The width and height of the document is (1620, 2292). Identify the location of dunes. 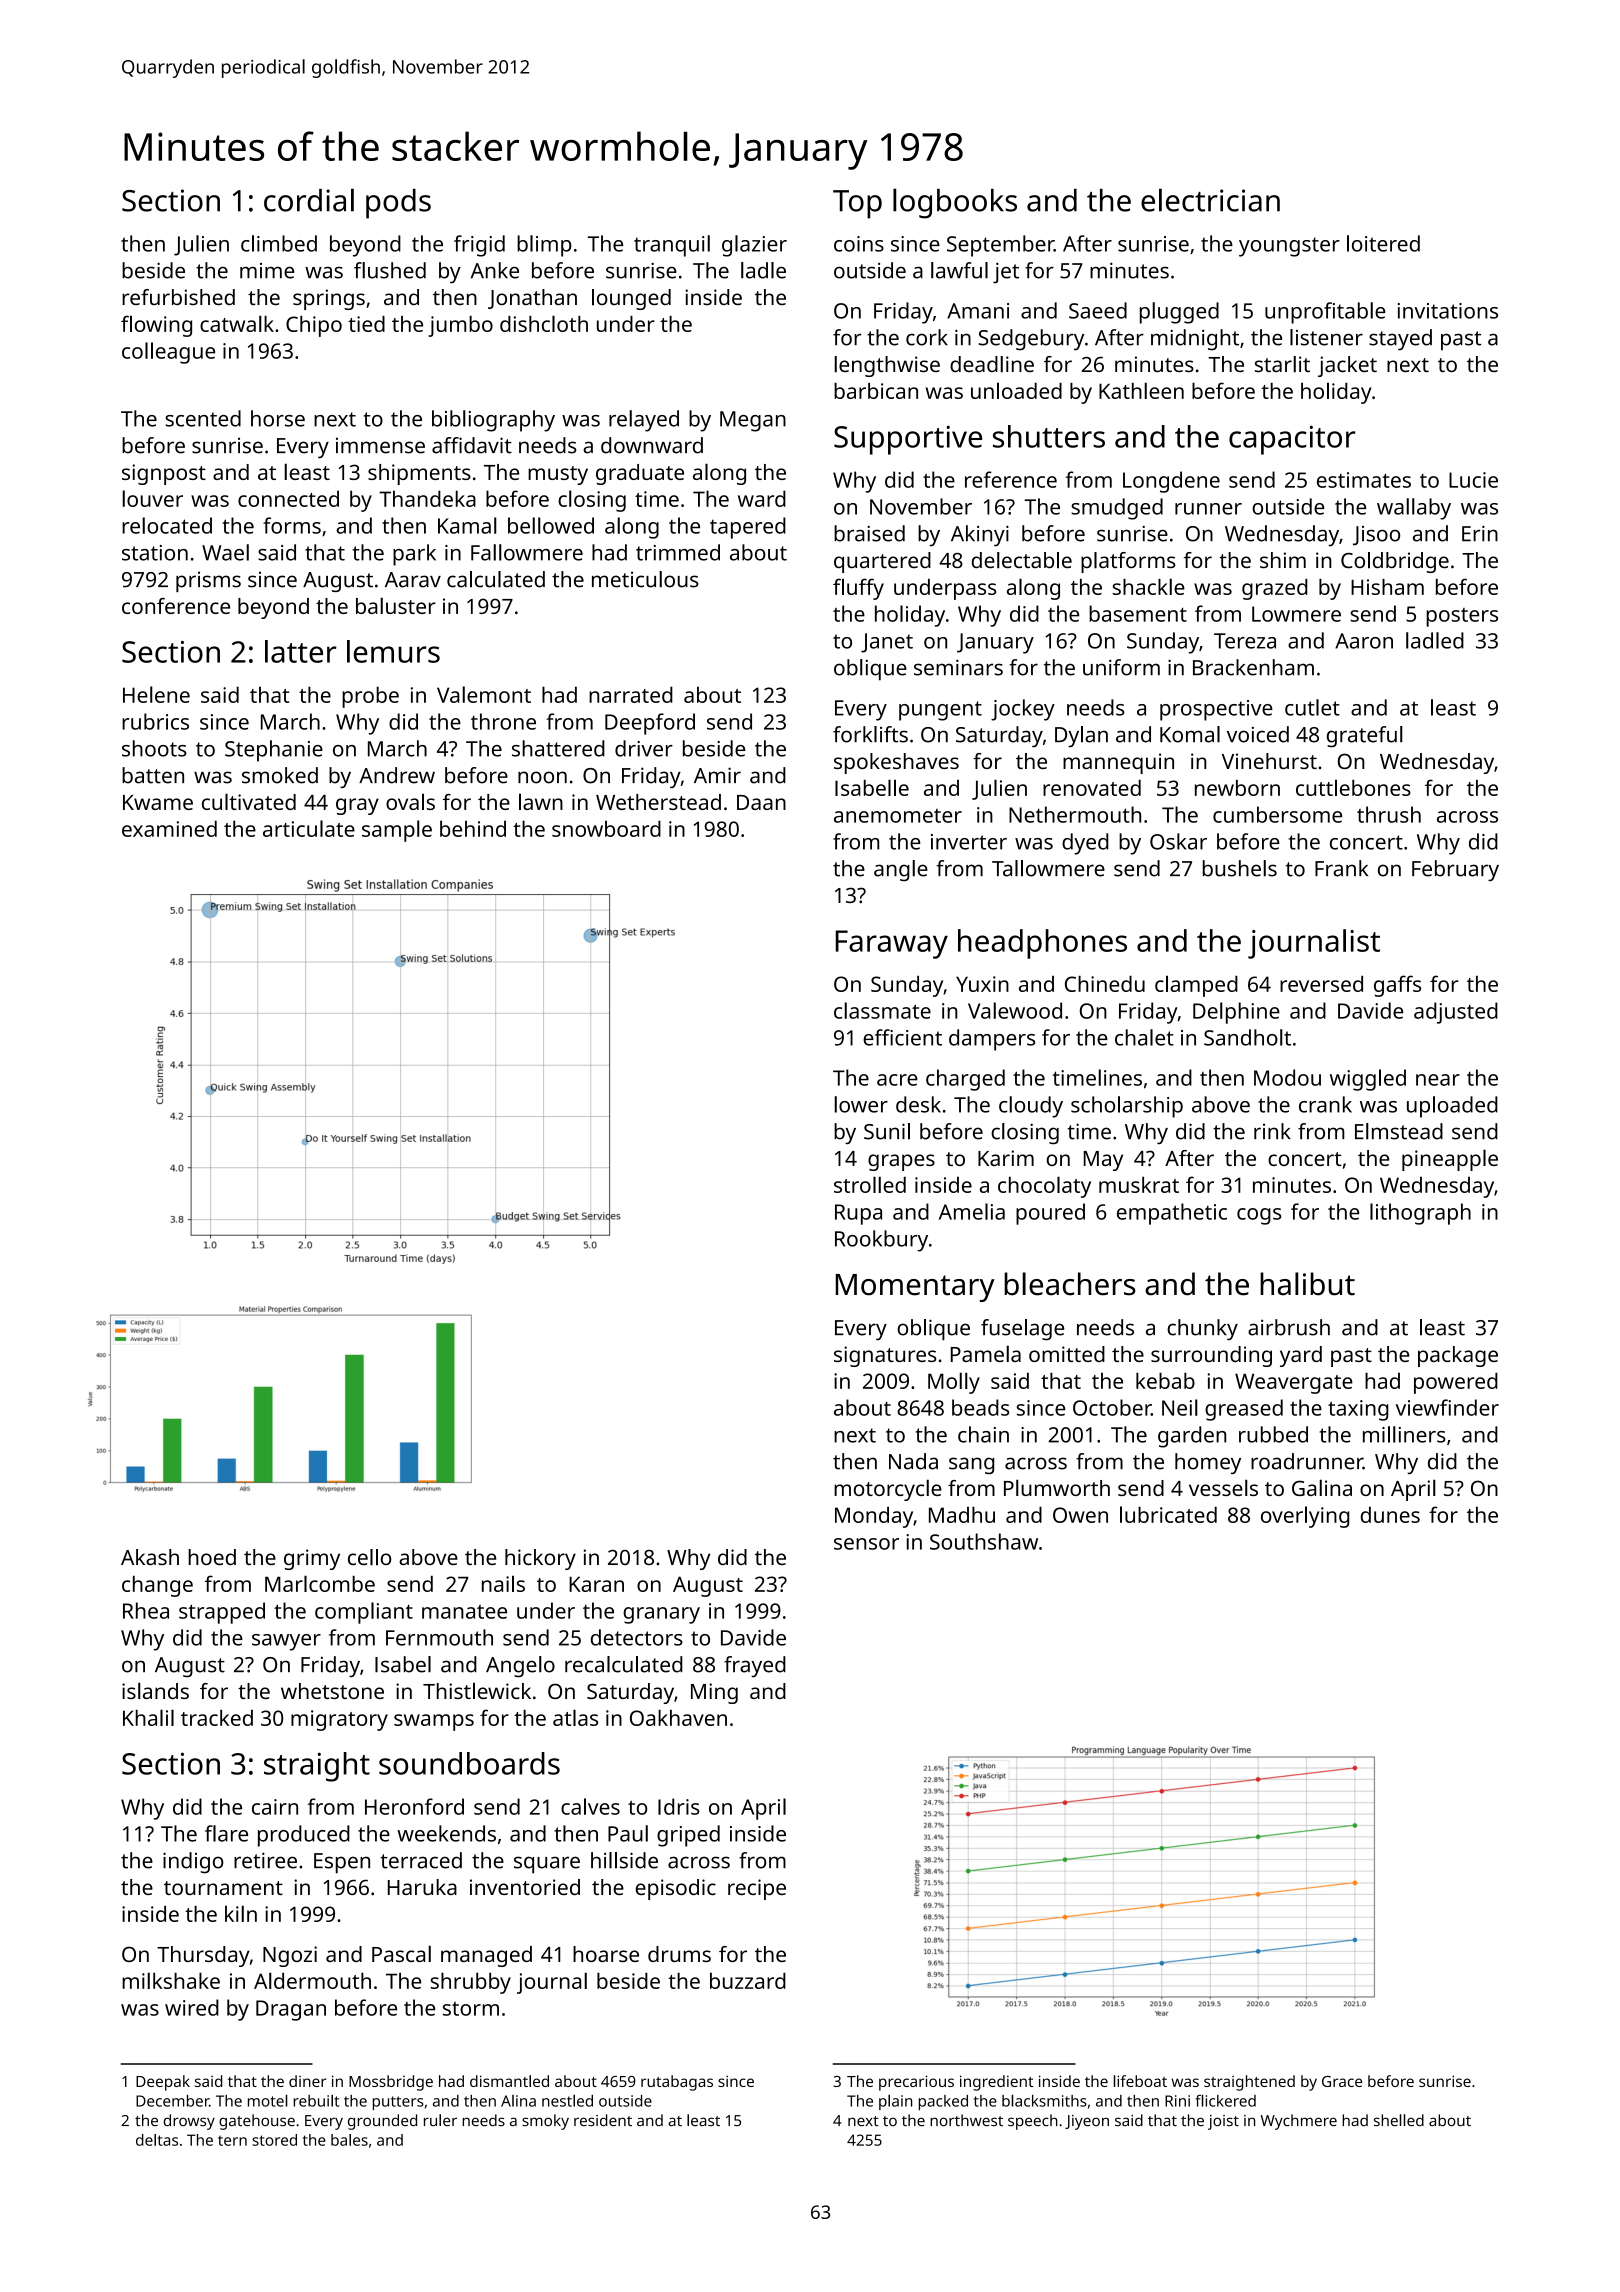
(1390, 1514).
